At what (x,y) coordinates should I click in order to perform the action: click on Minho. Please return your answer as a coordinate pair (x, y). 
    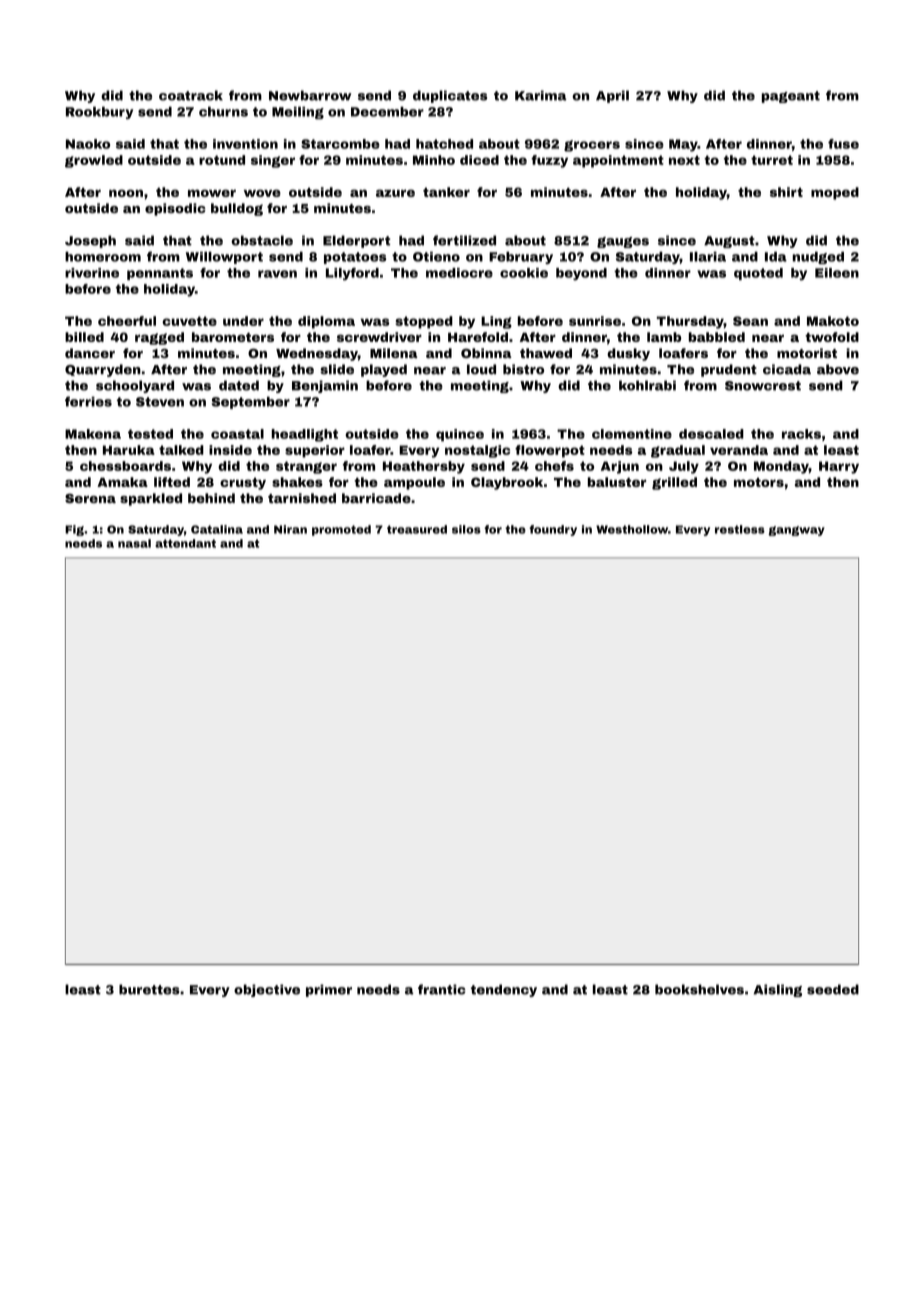
    Looking at the image, I should click on (434, 160).
